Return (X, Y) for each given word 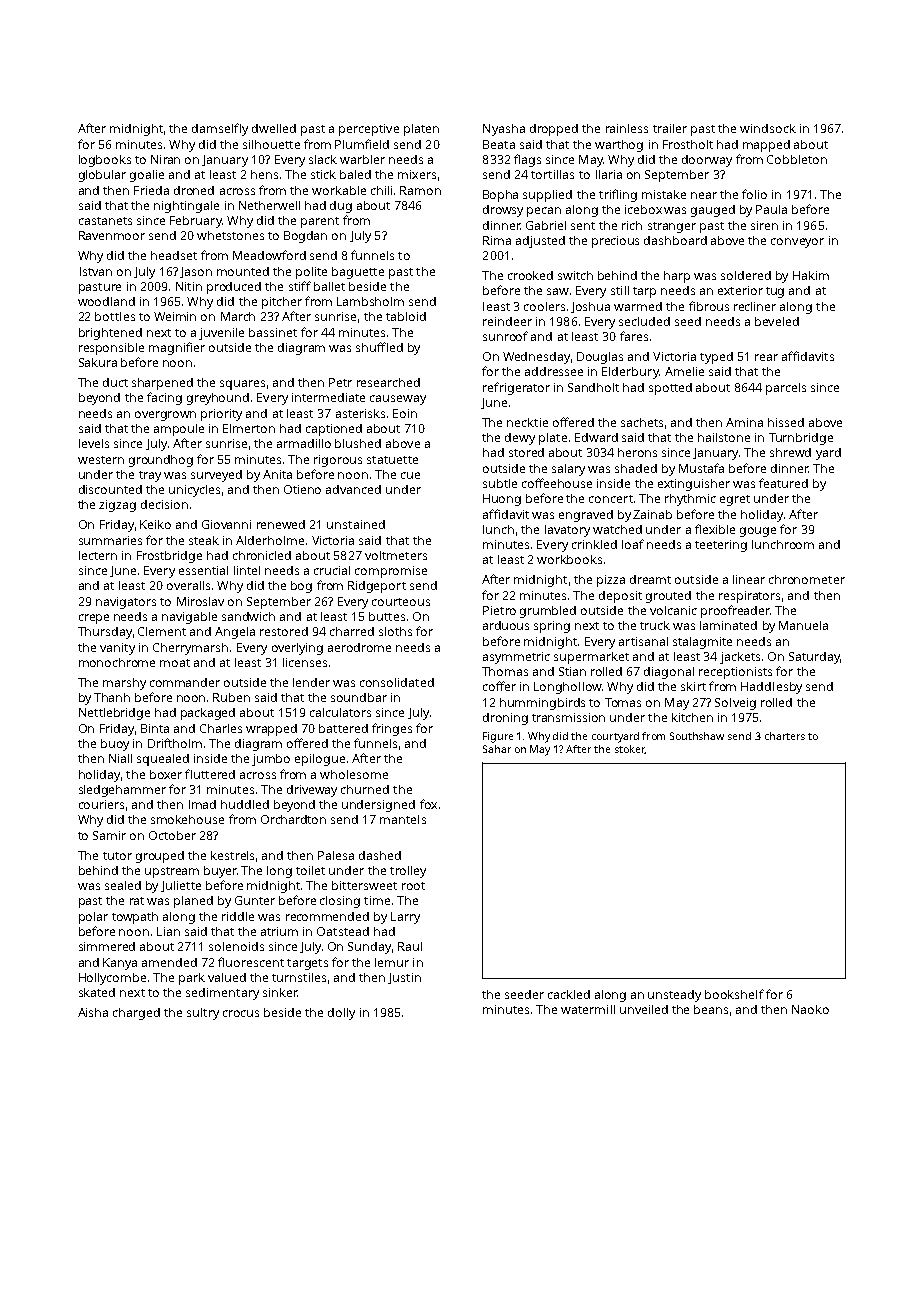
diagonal (669, 673)
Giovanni (226, 524)
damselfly (220, 129)
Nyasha (504, 130)
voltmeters (396, 555)
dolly (341, 1014)
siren (764, 225)
